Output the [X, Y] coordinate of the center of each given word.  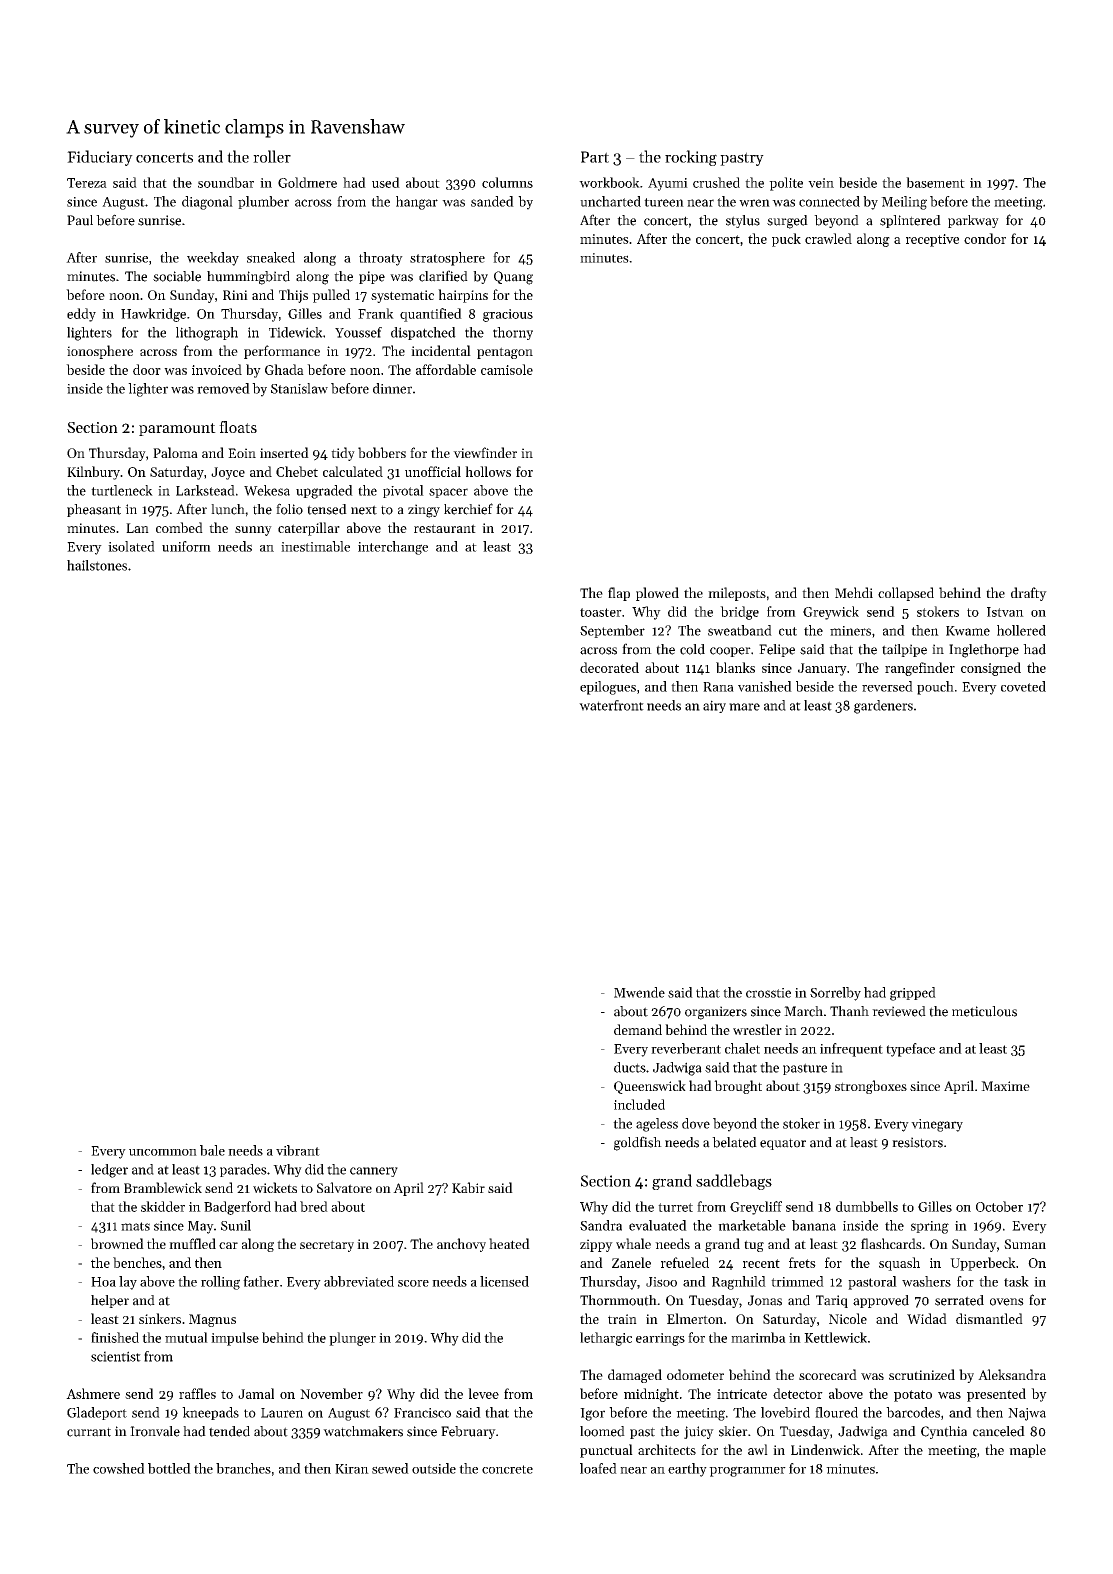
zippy [596, 1245]
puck [786, 240]
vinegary [937, 1125]
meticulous [984, 1011]
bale [212, 1150]
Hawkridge [153, 315]
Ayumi [668, 184]
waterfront [611, 705]
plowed [657, 594]
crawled [828, 238]
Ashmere [93, 1393]
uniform [186, 546]
